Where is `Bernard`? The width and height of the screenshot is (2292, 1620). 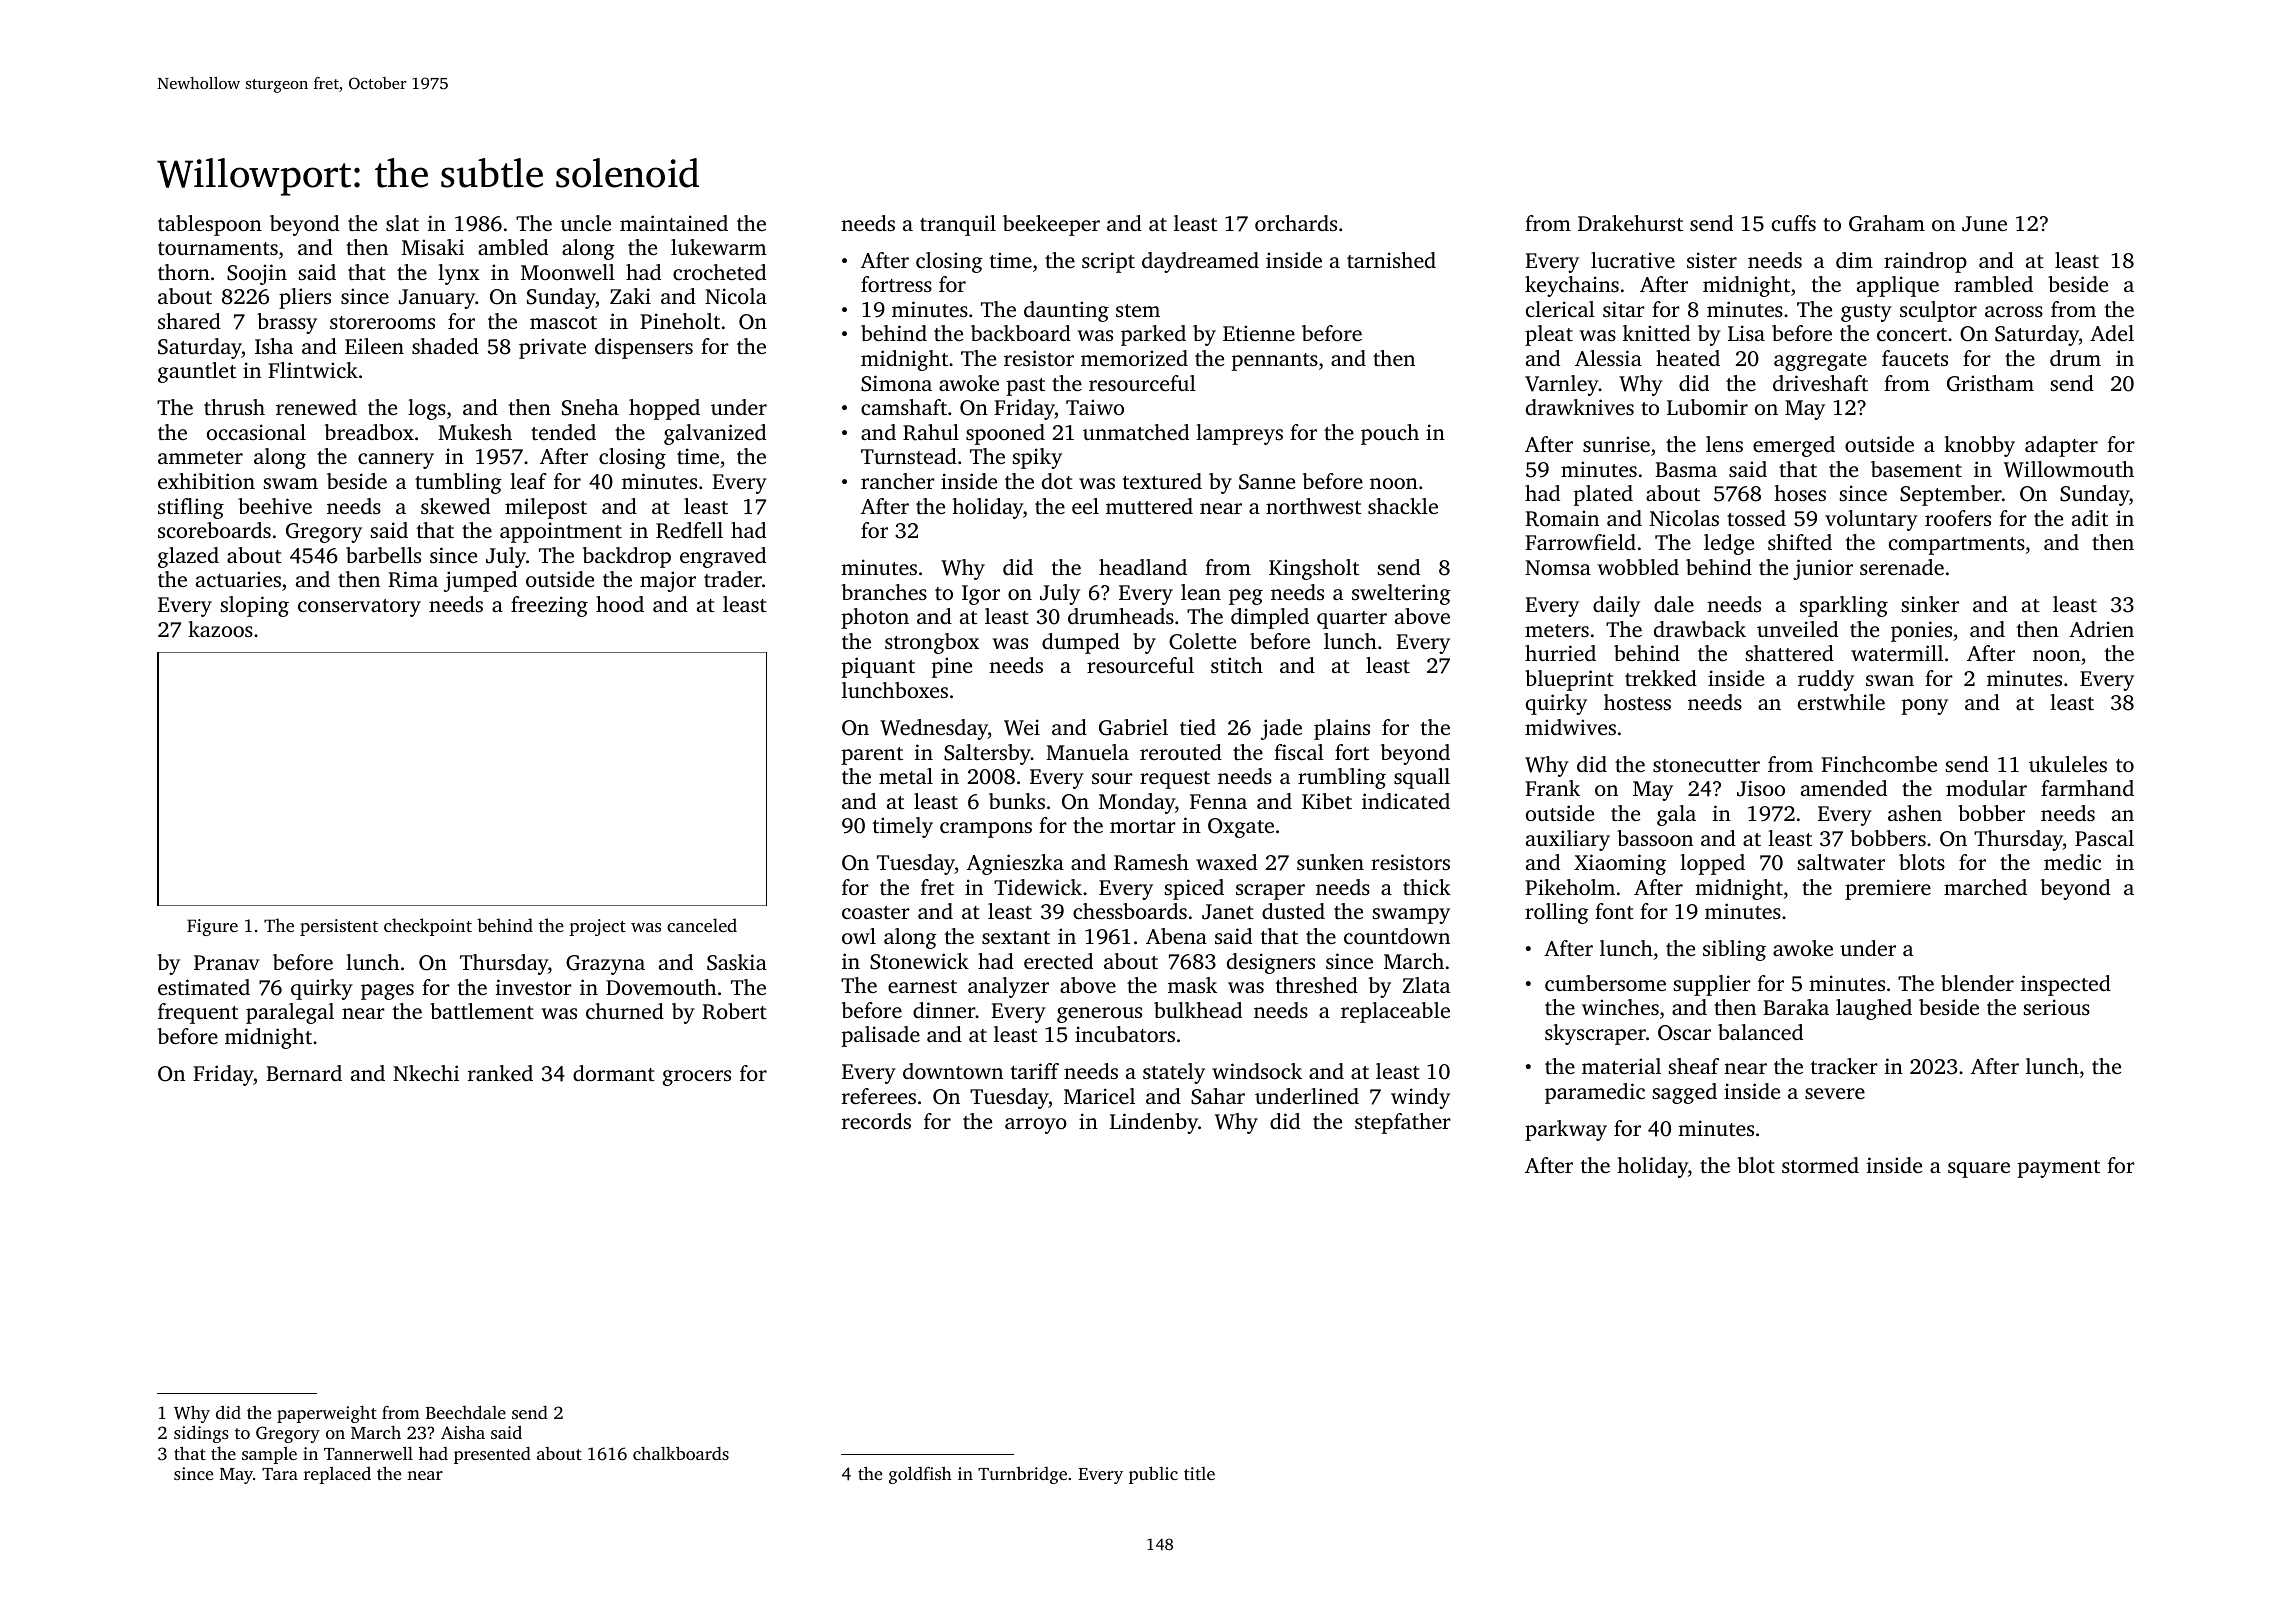
Bernard is located at coordinates (304, 1073).
